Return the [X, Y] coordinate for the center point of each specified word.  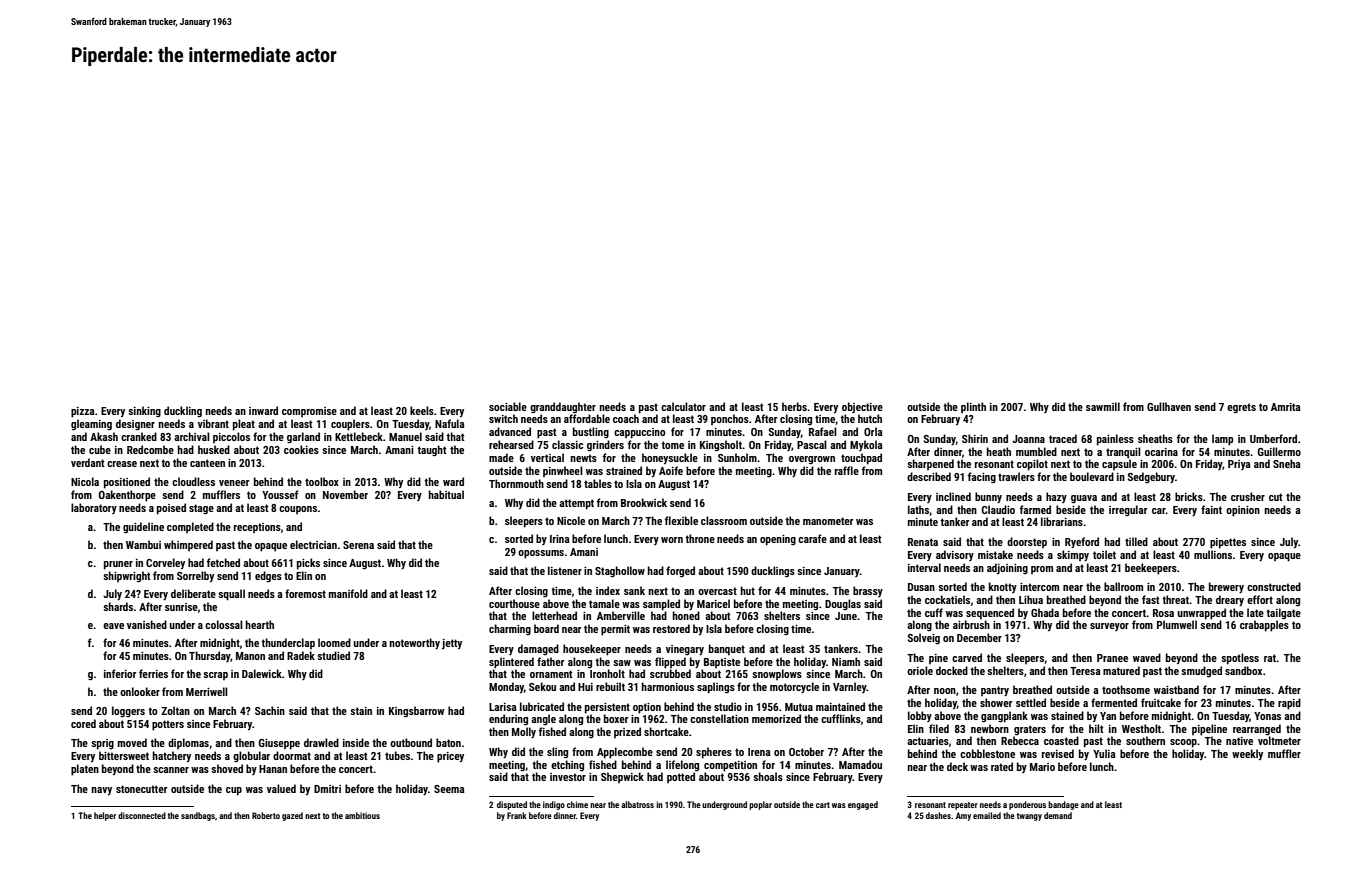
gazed [292, 816]
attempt [576, 504]
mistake [995, 554]
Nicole [571, 520]
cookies [301, 449]
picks [308, 564]
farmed [1035, 509]
